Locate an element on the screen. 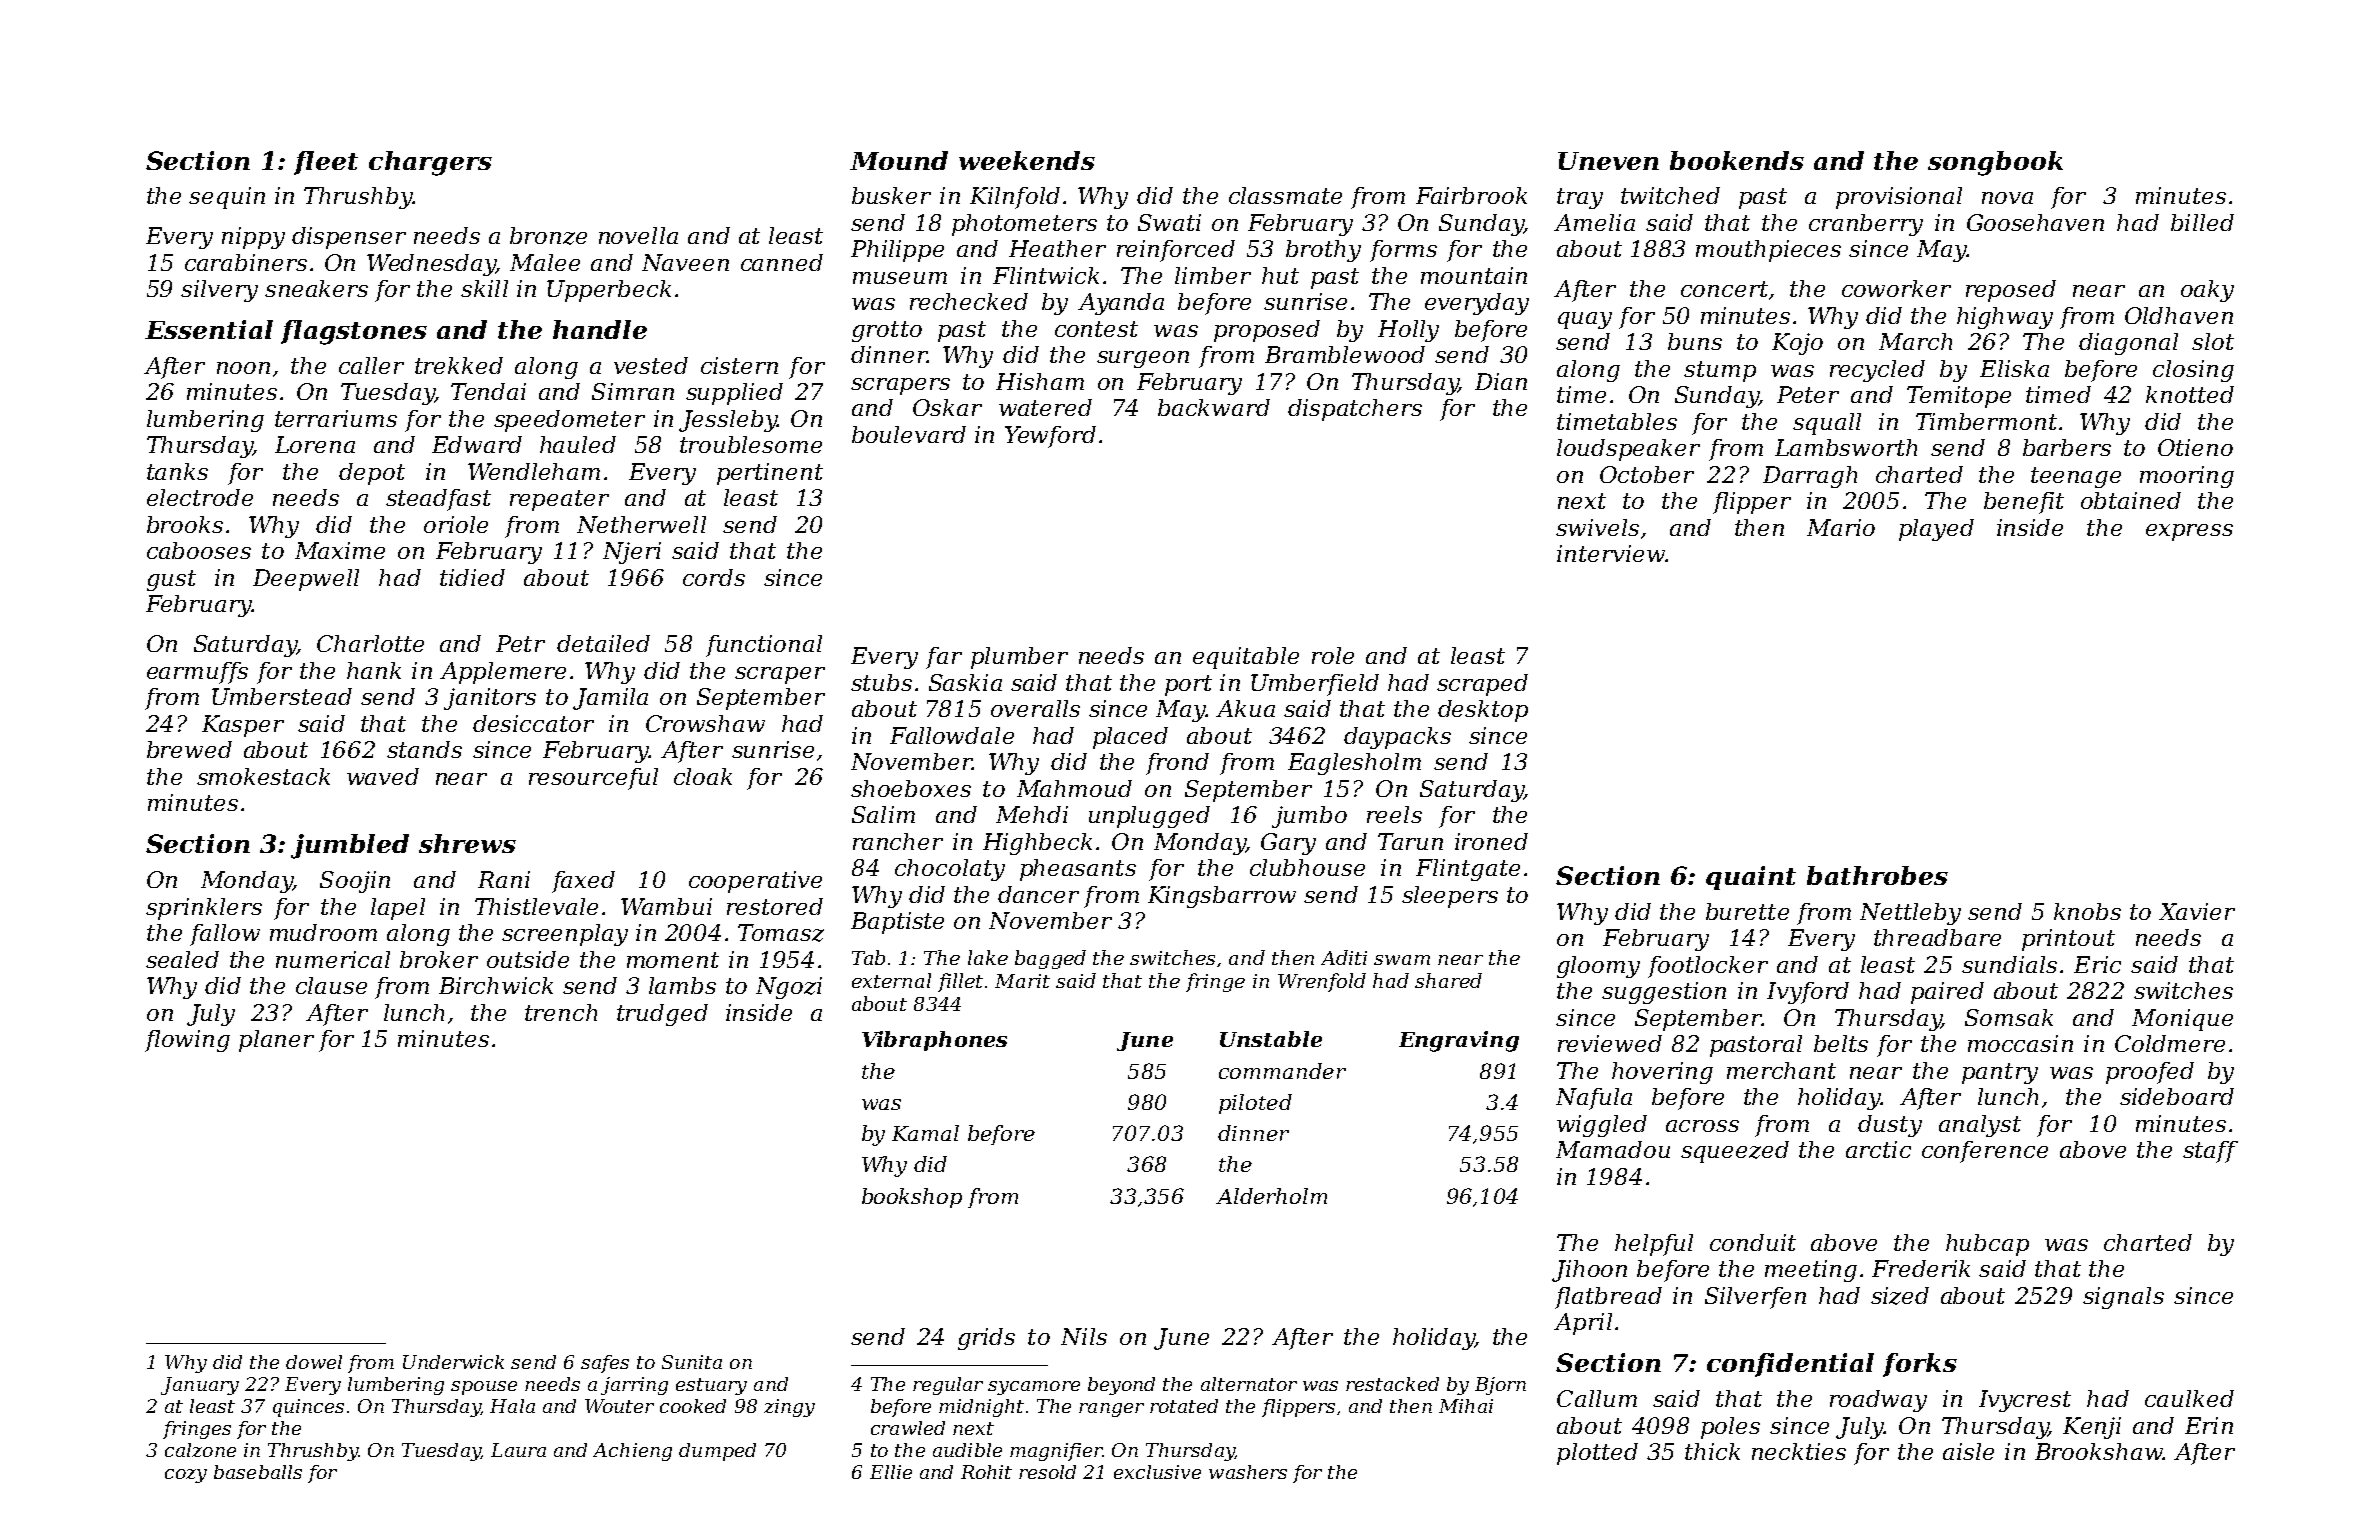 The image size is (2380, 1540). equitable is located at coordinates (1246, 658).
